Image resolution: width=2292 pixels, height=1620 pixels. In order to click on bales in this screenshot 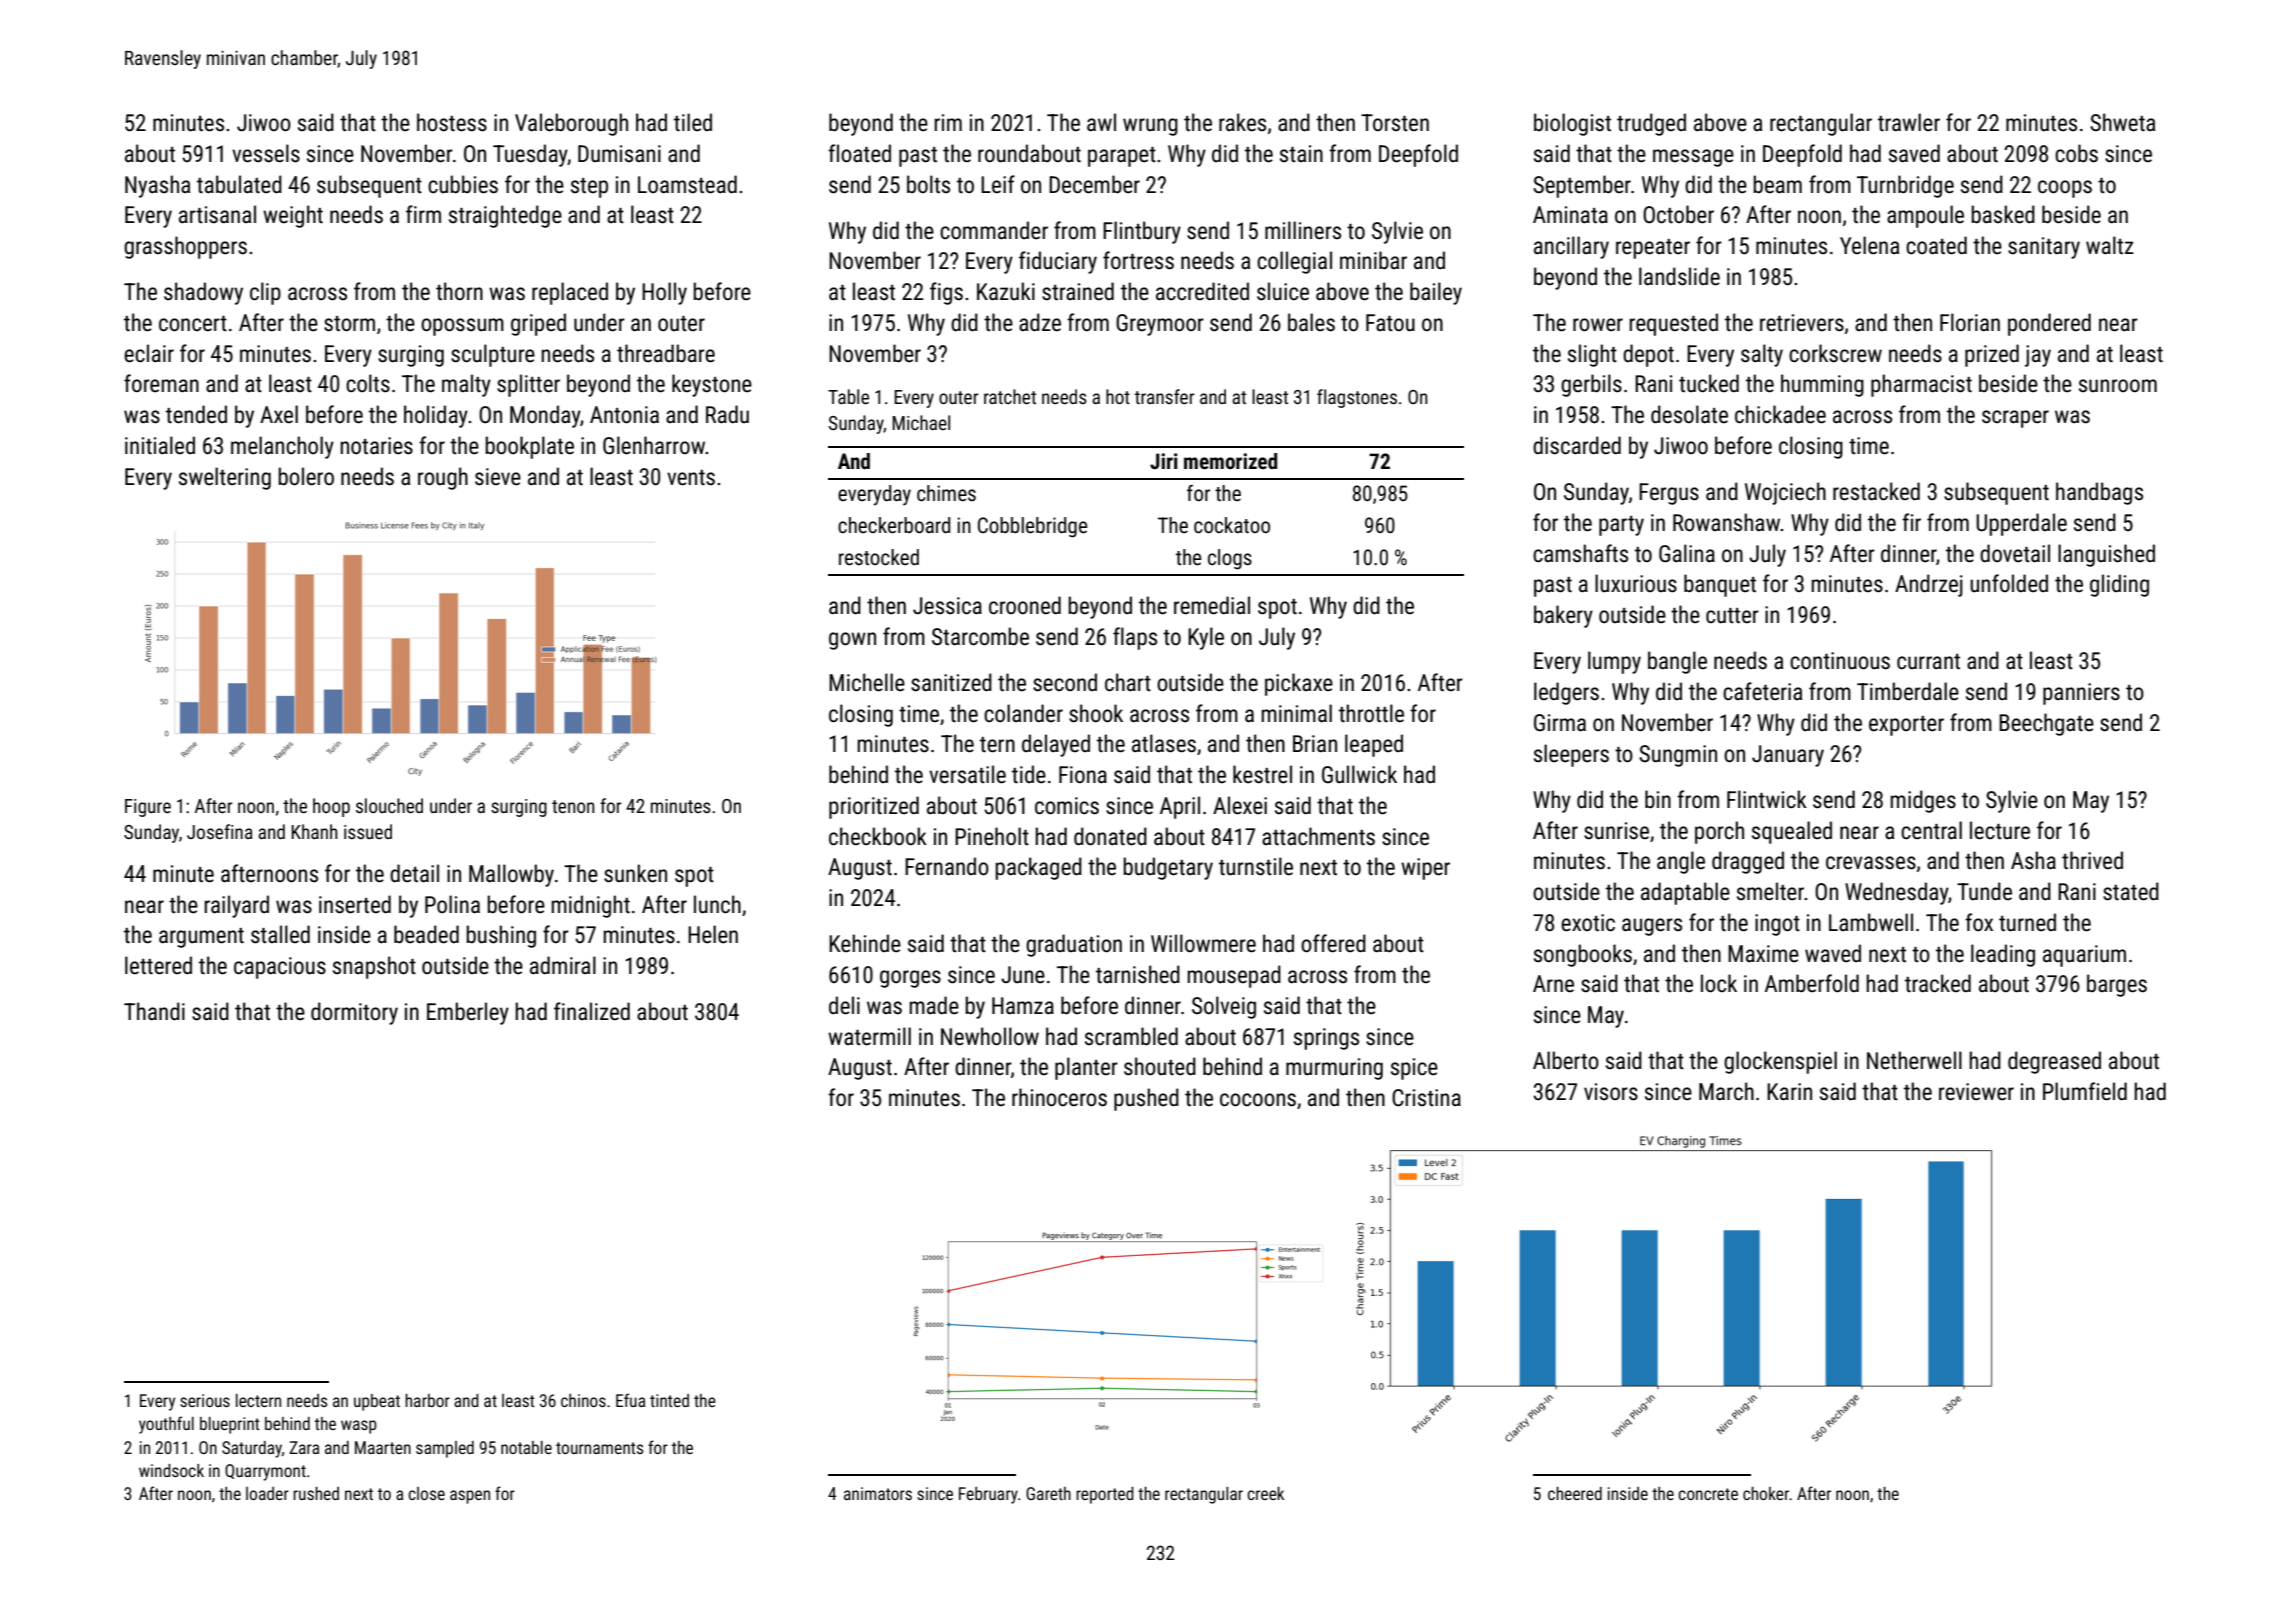, I will do `click(1311, 322)`.
